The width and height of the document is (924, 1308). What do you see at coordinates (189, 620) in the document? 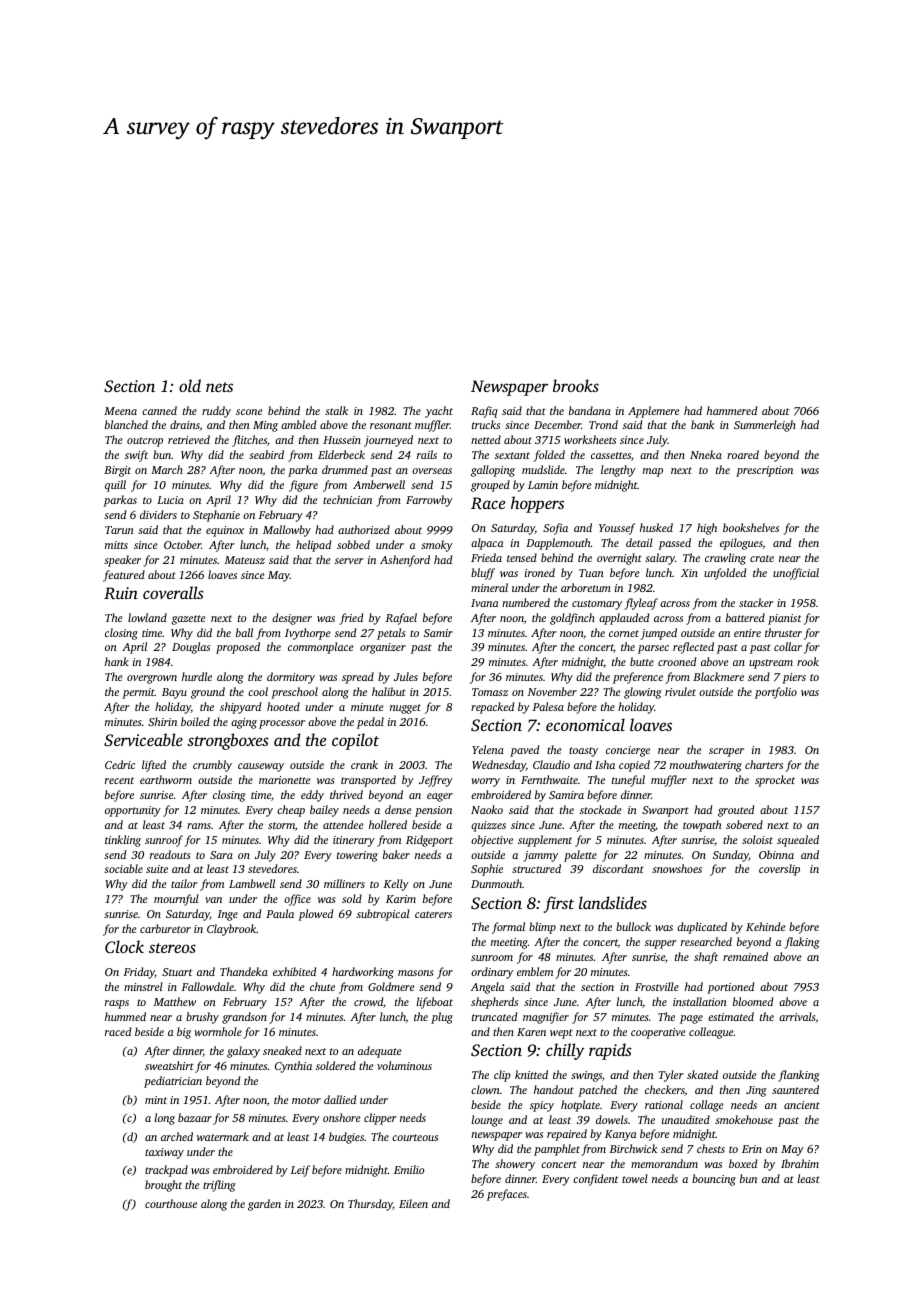
I see `gazette` at bounding box center [189, 620].
